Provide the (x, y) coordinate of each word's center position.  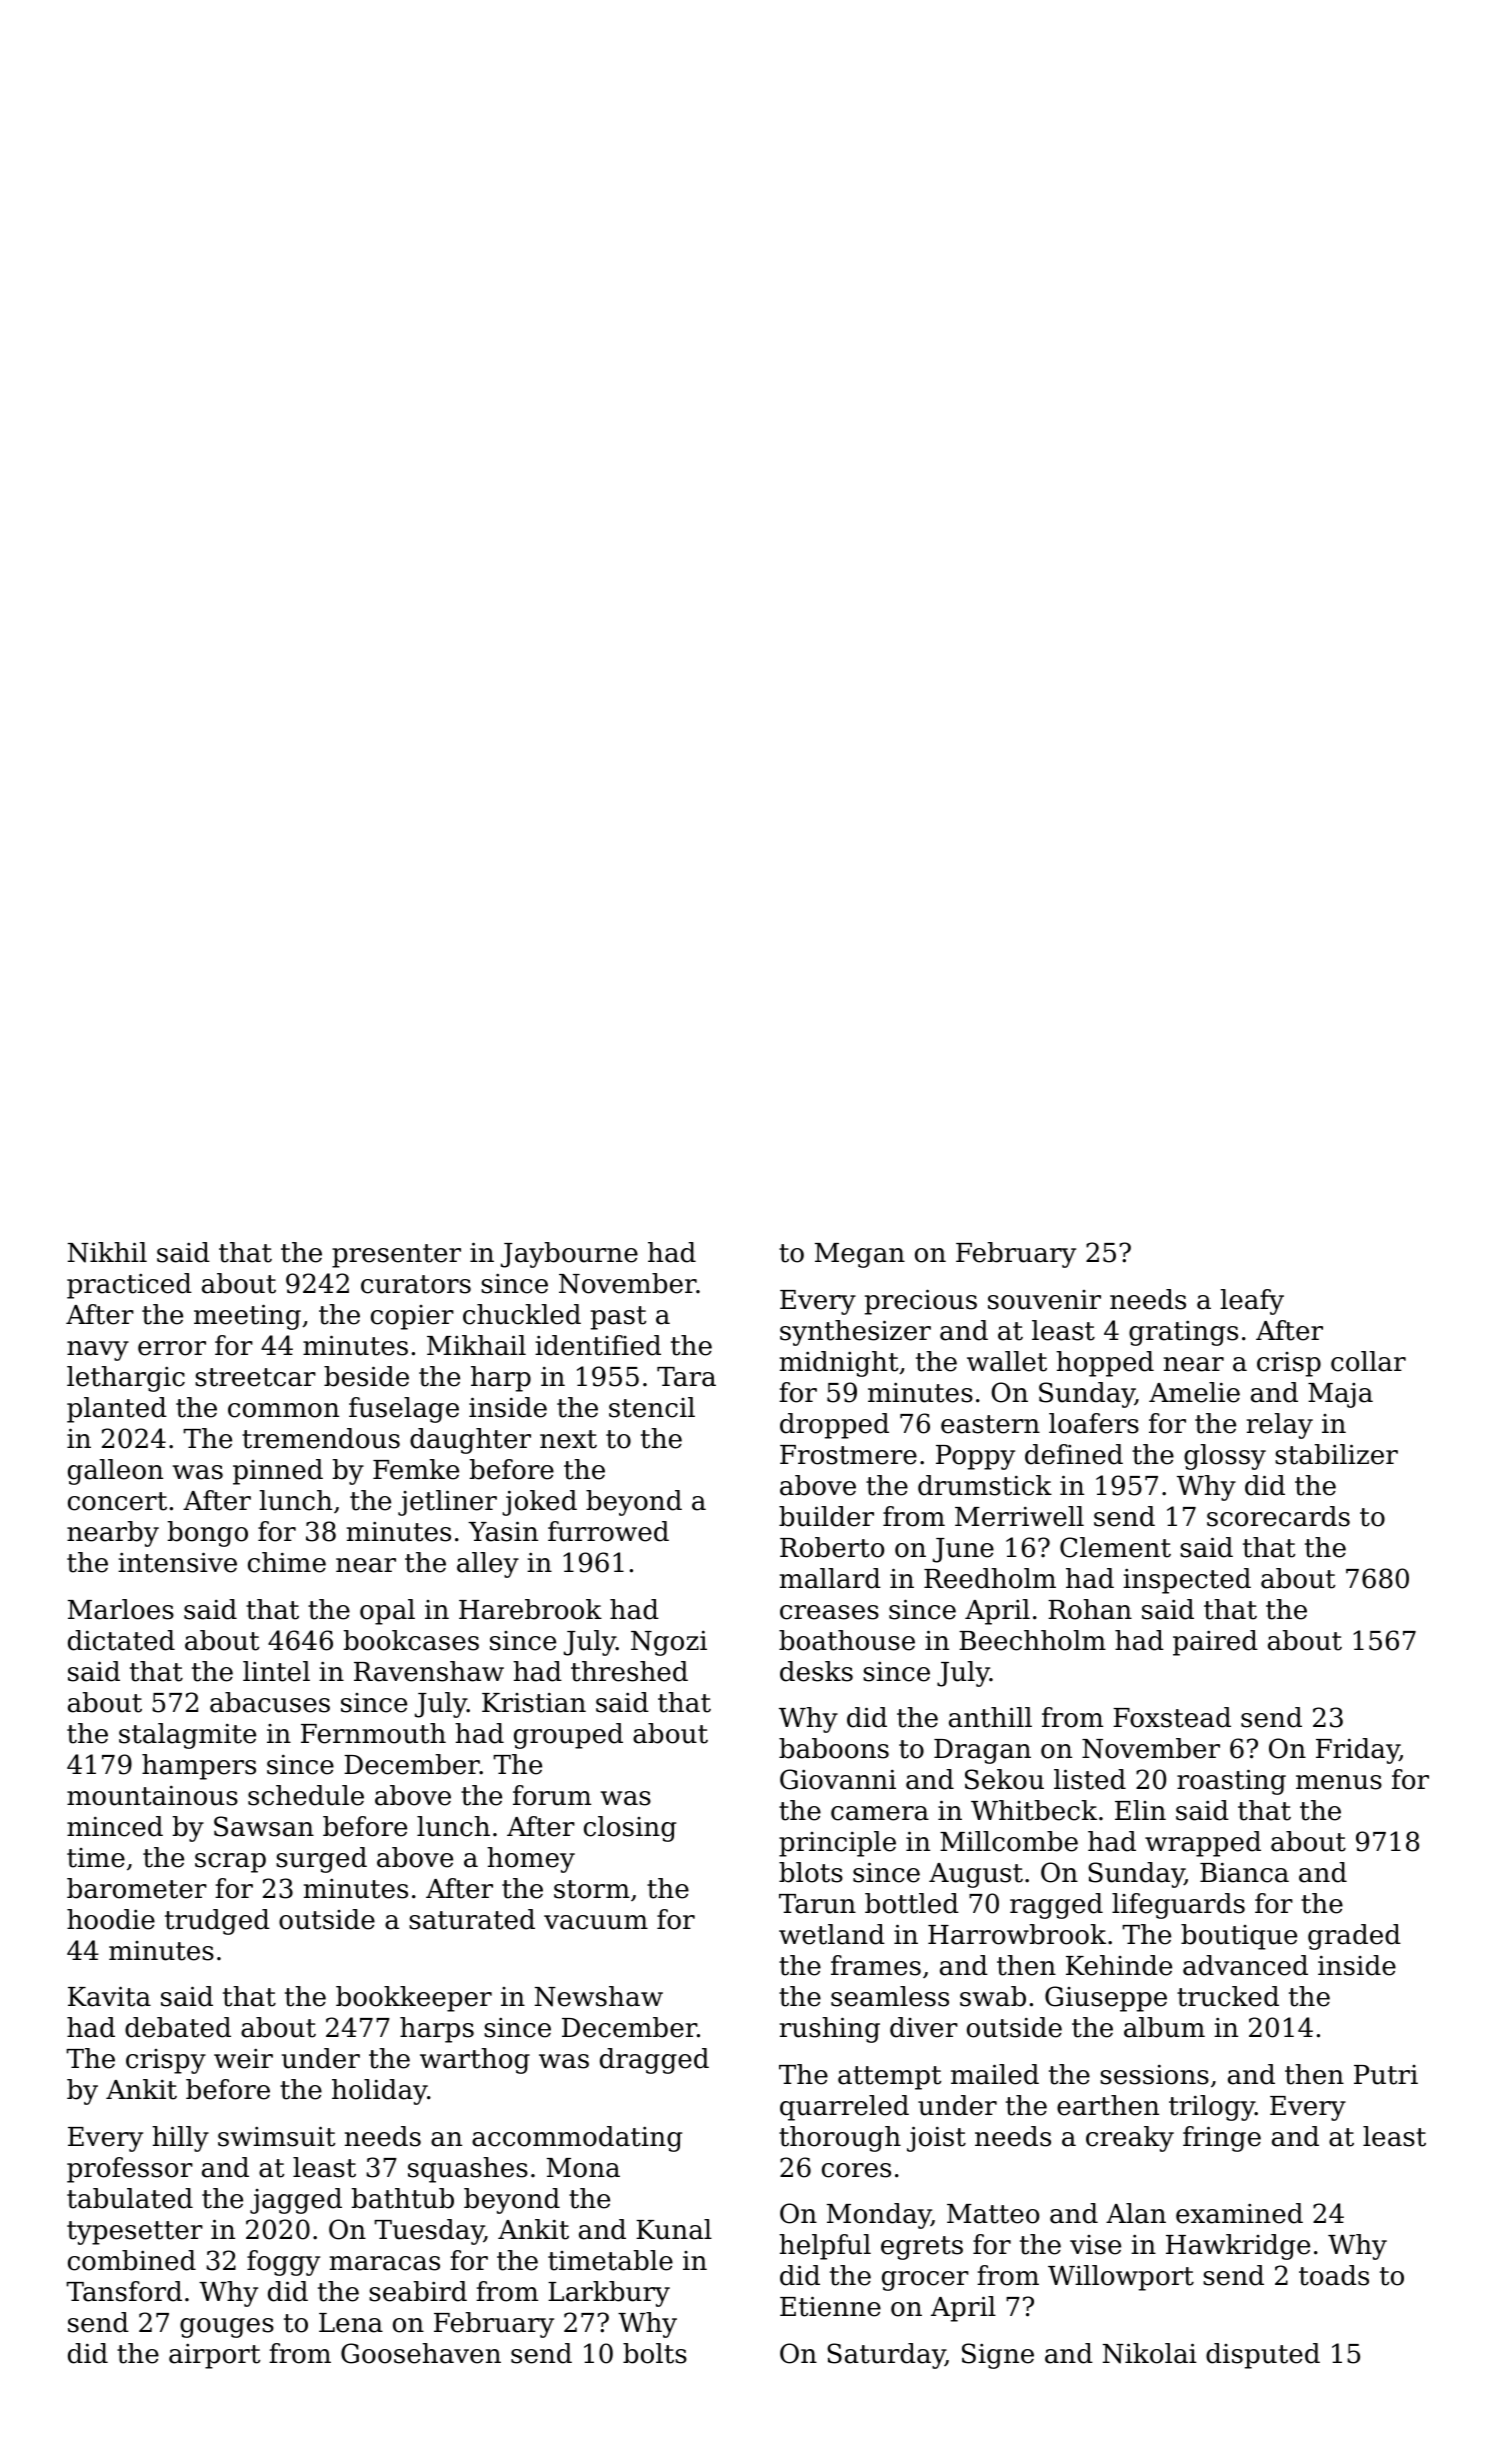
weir (243, 2058)
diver (924, 2027)
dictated (121, 1640)
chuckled (522, 1314)
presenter (396, 1256)
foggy (283, 2263)
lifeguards (1178, 1906)
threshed (629, 1671)
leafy (1252, 1302)
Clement (1115, 1547)
